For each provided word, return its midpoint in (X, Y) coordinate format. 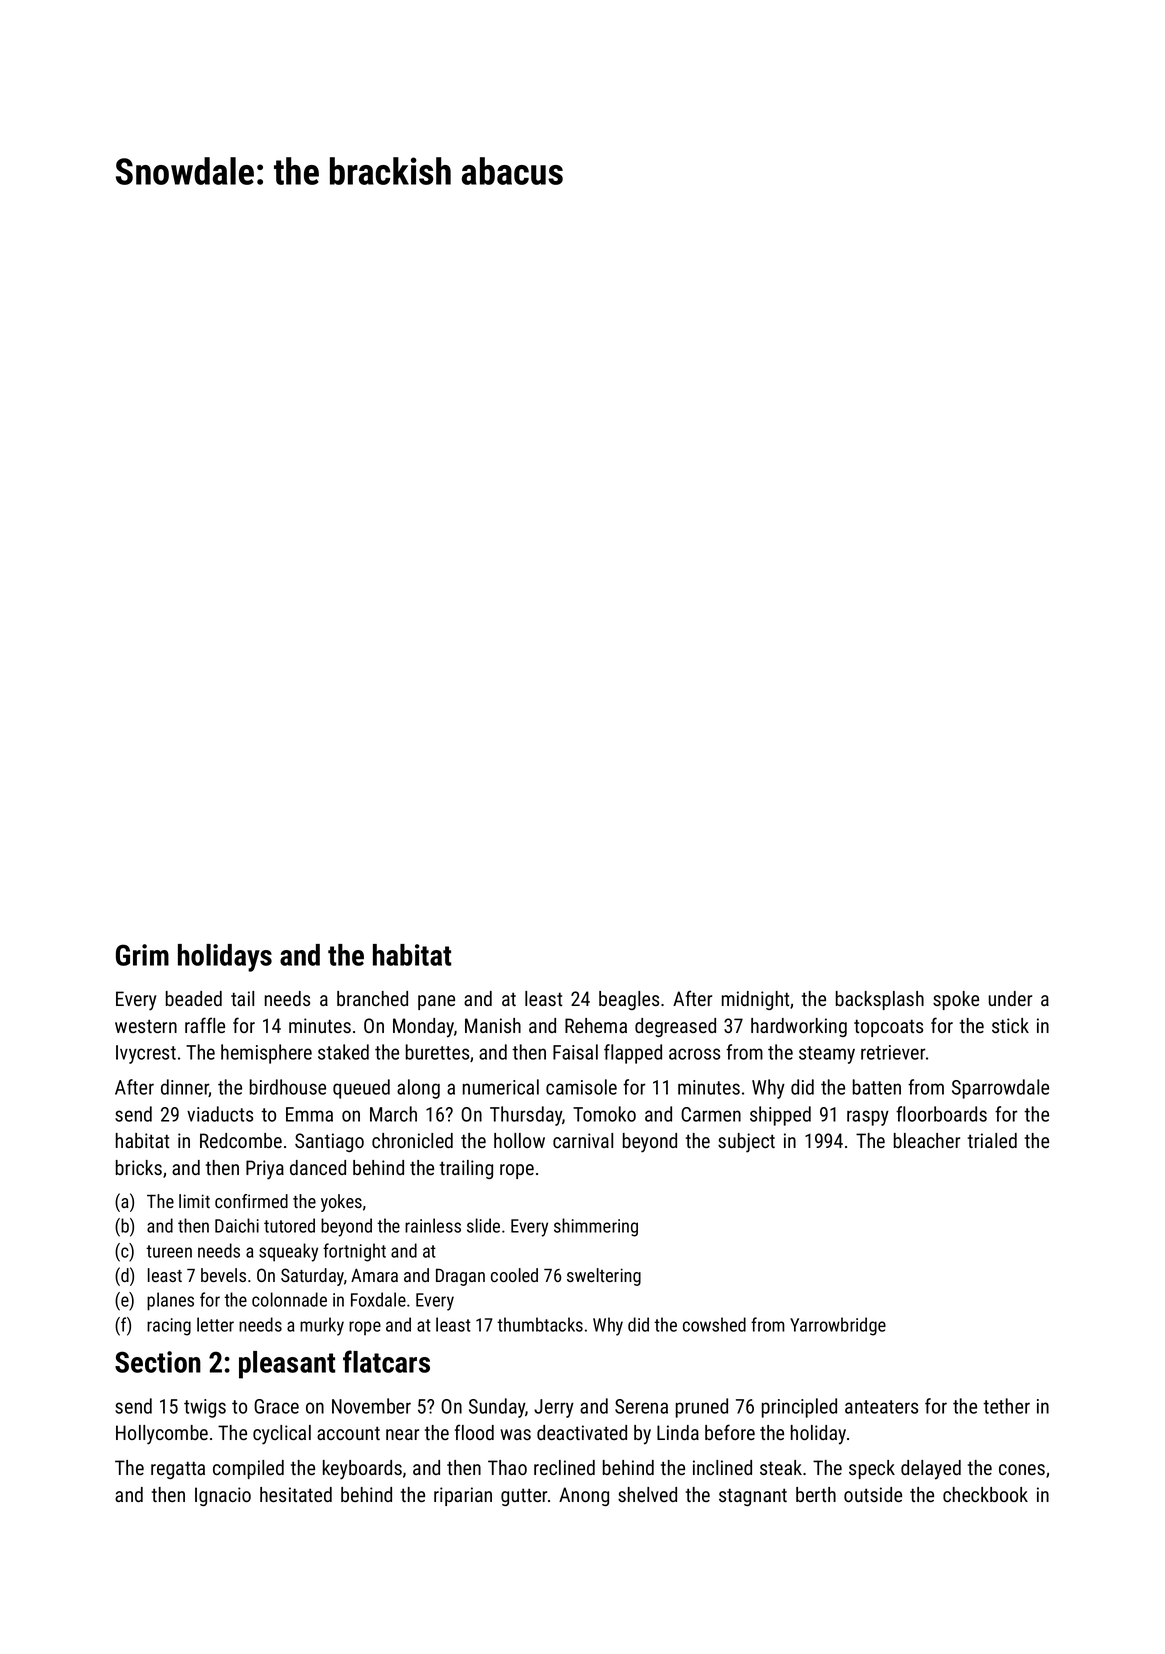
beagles (629, 1000)
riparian (463, 1496)
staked (343, 1052)
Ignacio (223, 1496)
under (1010, 998)
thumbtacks (540, 1324)
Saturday (312, 1277)
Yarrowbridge (838, 1326)
